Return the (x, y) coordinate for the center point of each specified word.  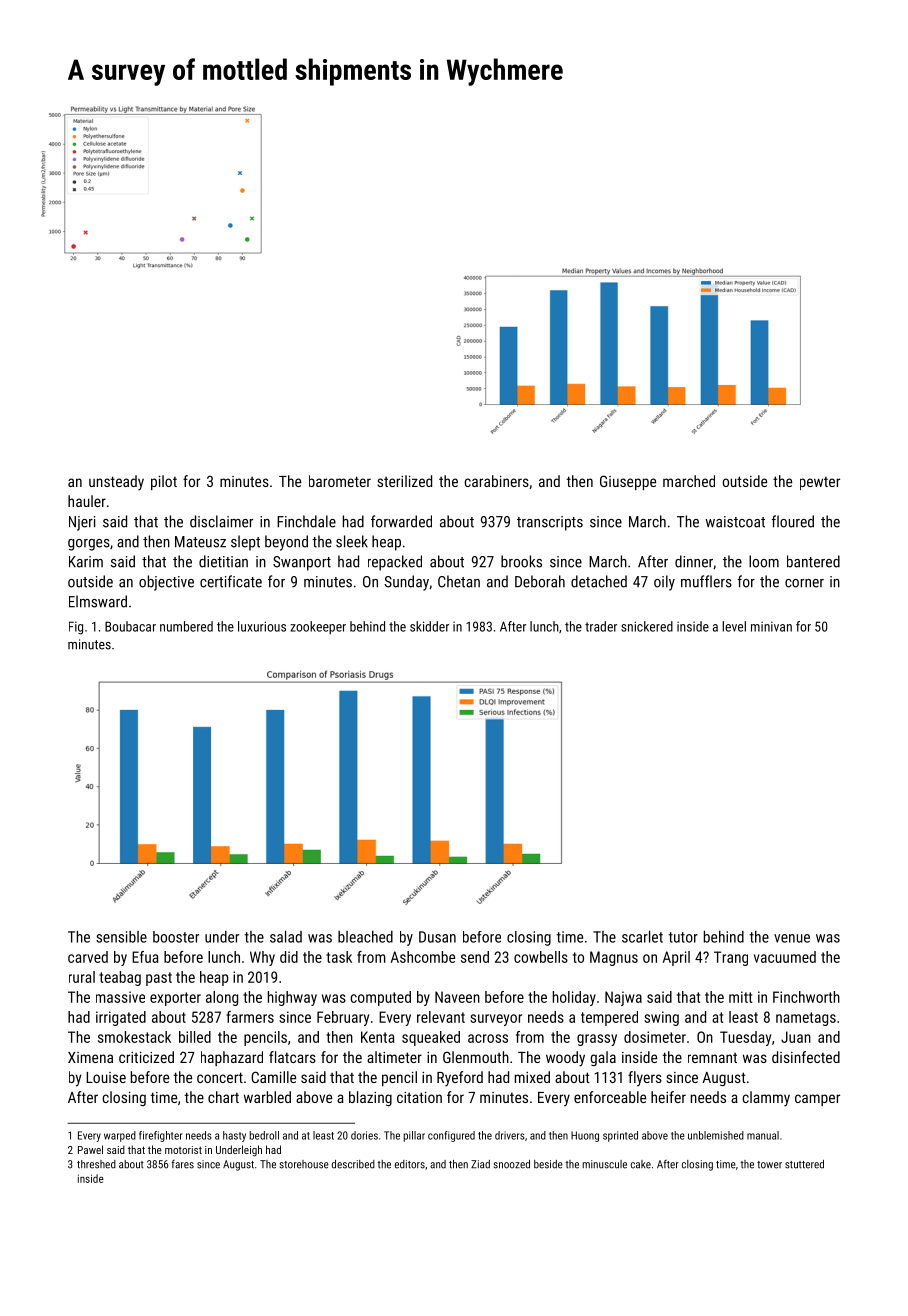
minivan (771, 626)
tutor (683, 937)
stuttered (804, 1164)
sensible (121, 937)
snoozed (512, 1164)
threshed (96, 1164)
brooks (521, 561)
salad (286, 936)
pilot (164, 482)
